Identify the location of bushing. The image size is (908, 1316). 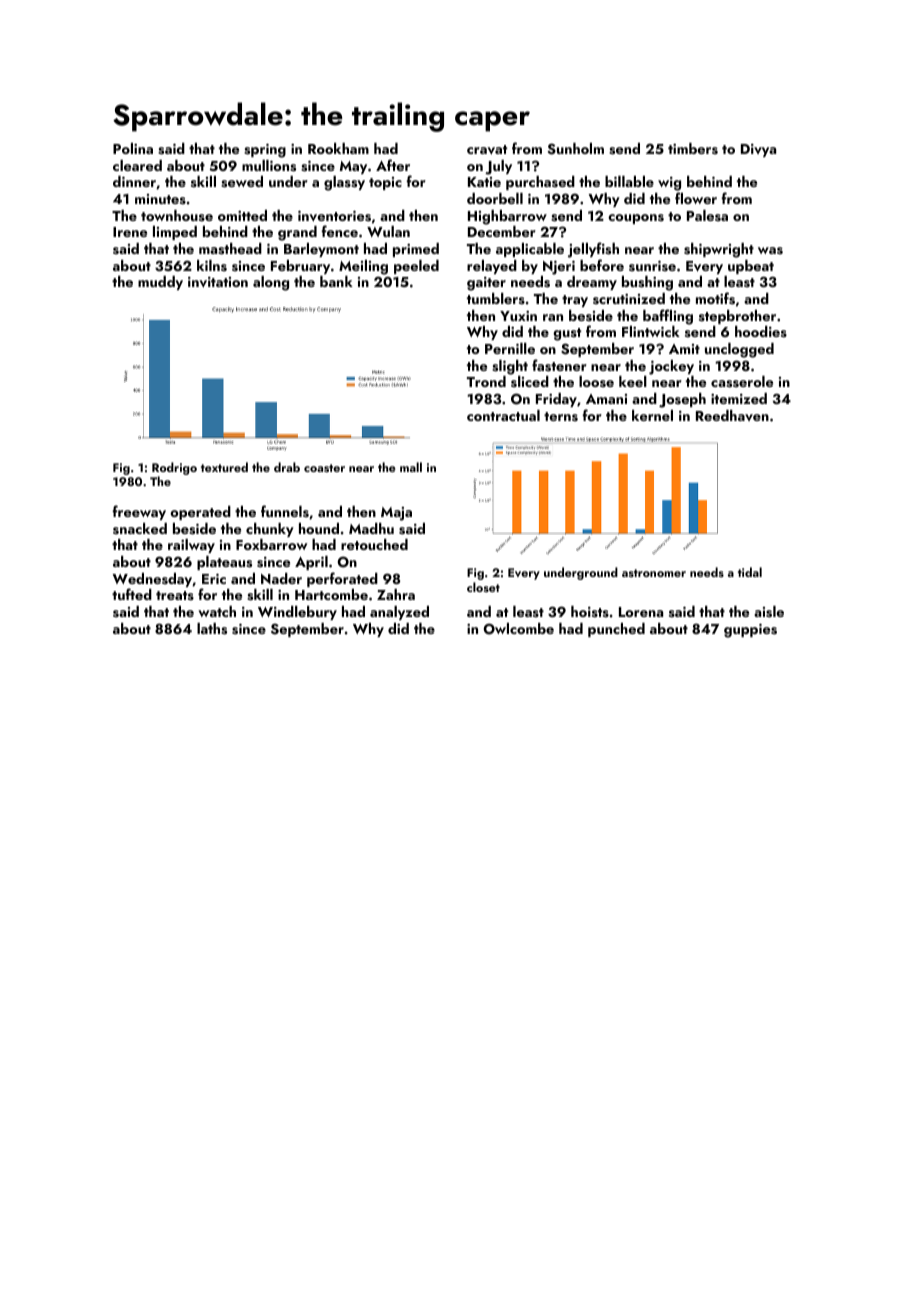
(647, 283).
